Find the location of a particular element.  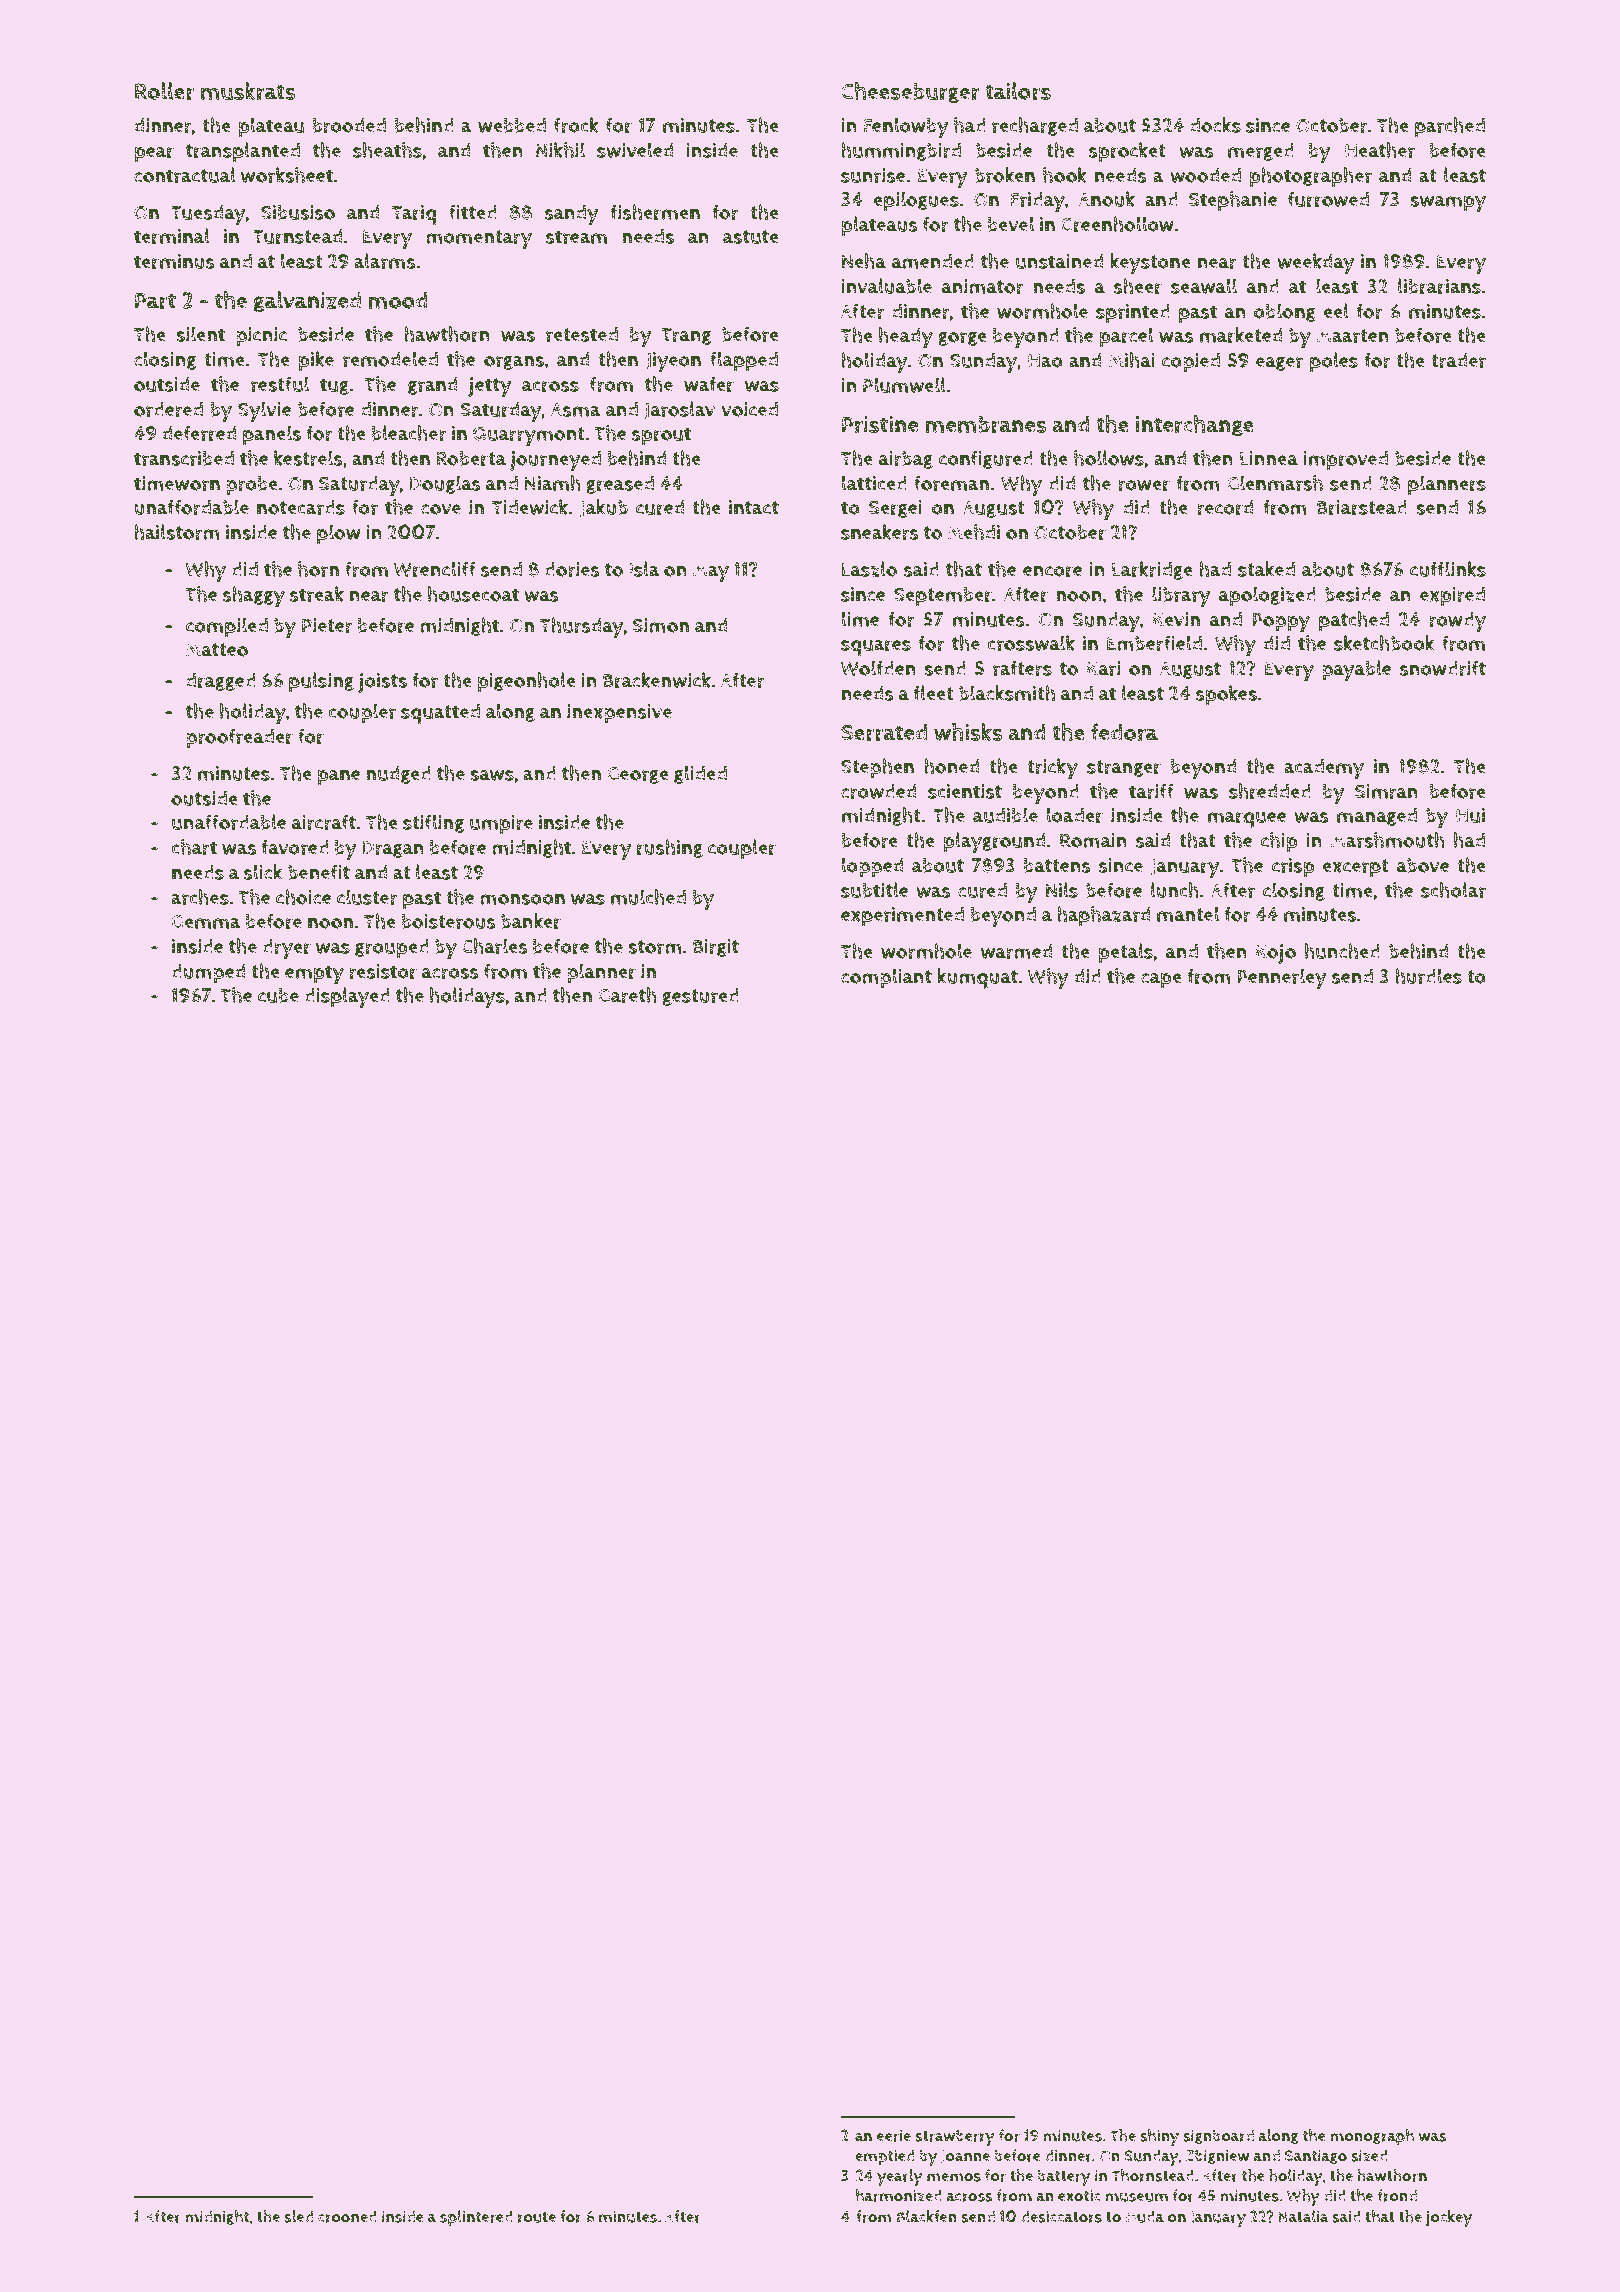

cape is located at coordinates (1161, 981).
